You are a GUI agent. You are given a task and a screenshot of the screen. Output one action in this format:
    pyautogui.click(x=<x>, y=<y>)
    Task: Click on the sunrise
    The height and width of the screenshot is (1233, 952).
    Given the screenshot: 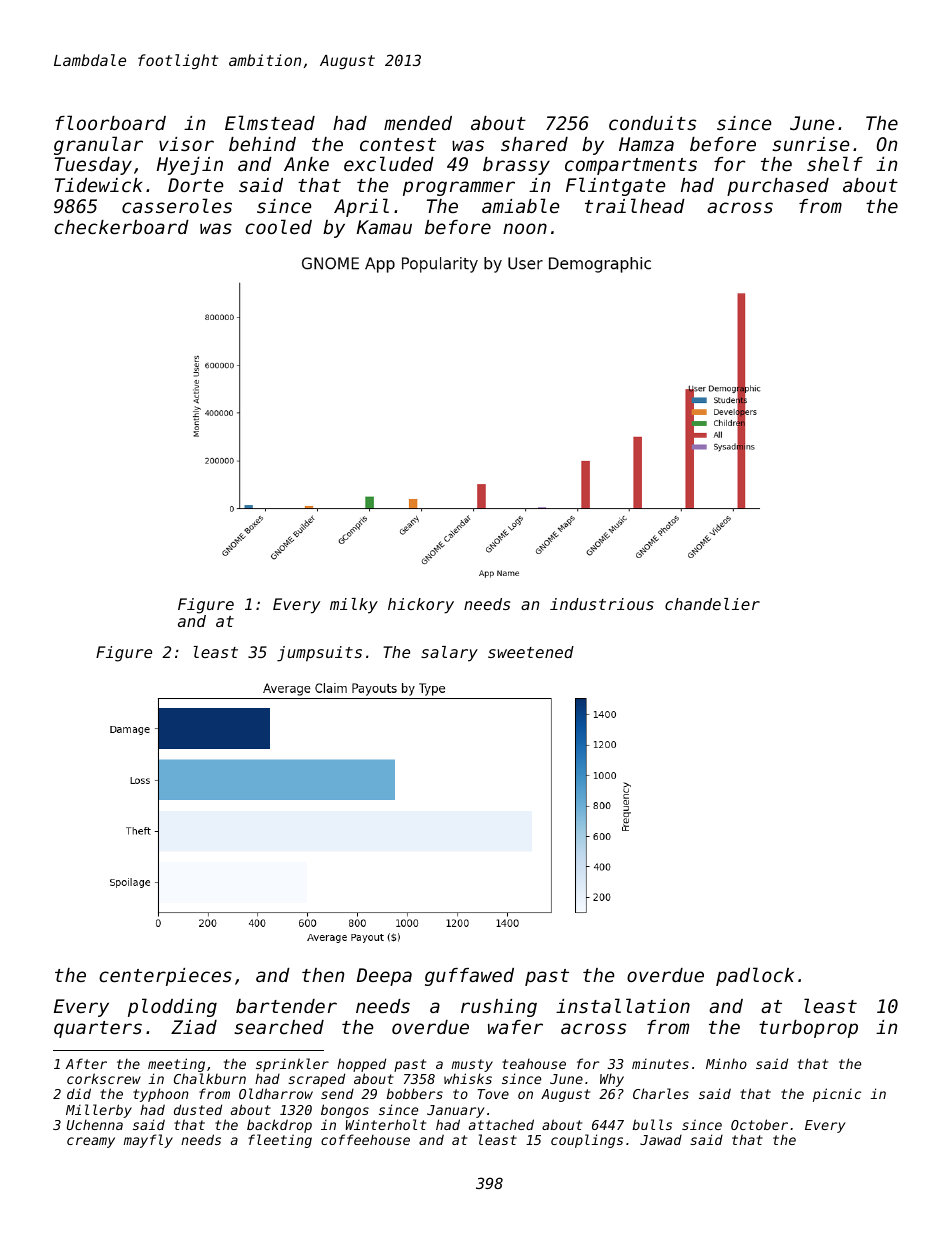 What is the action you would take?
    pyautogui.click(x=810, y=144)
